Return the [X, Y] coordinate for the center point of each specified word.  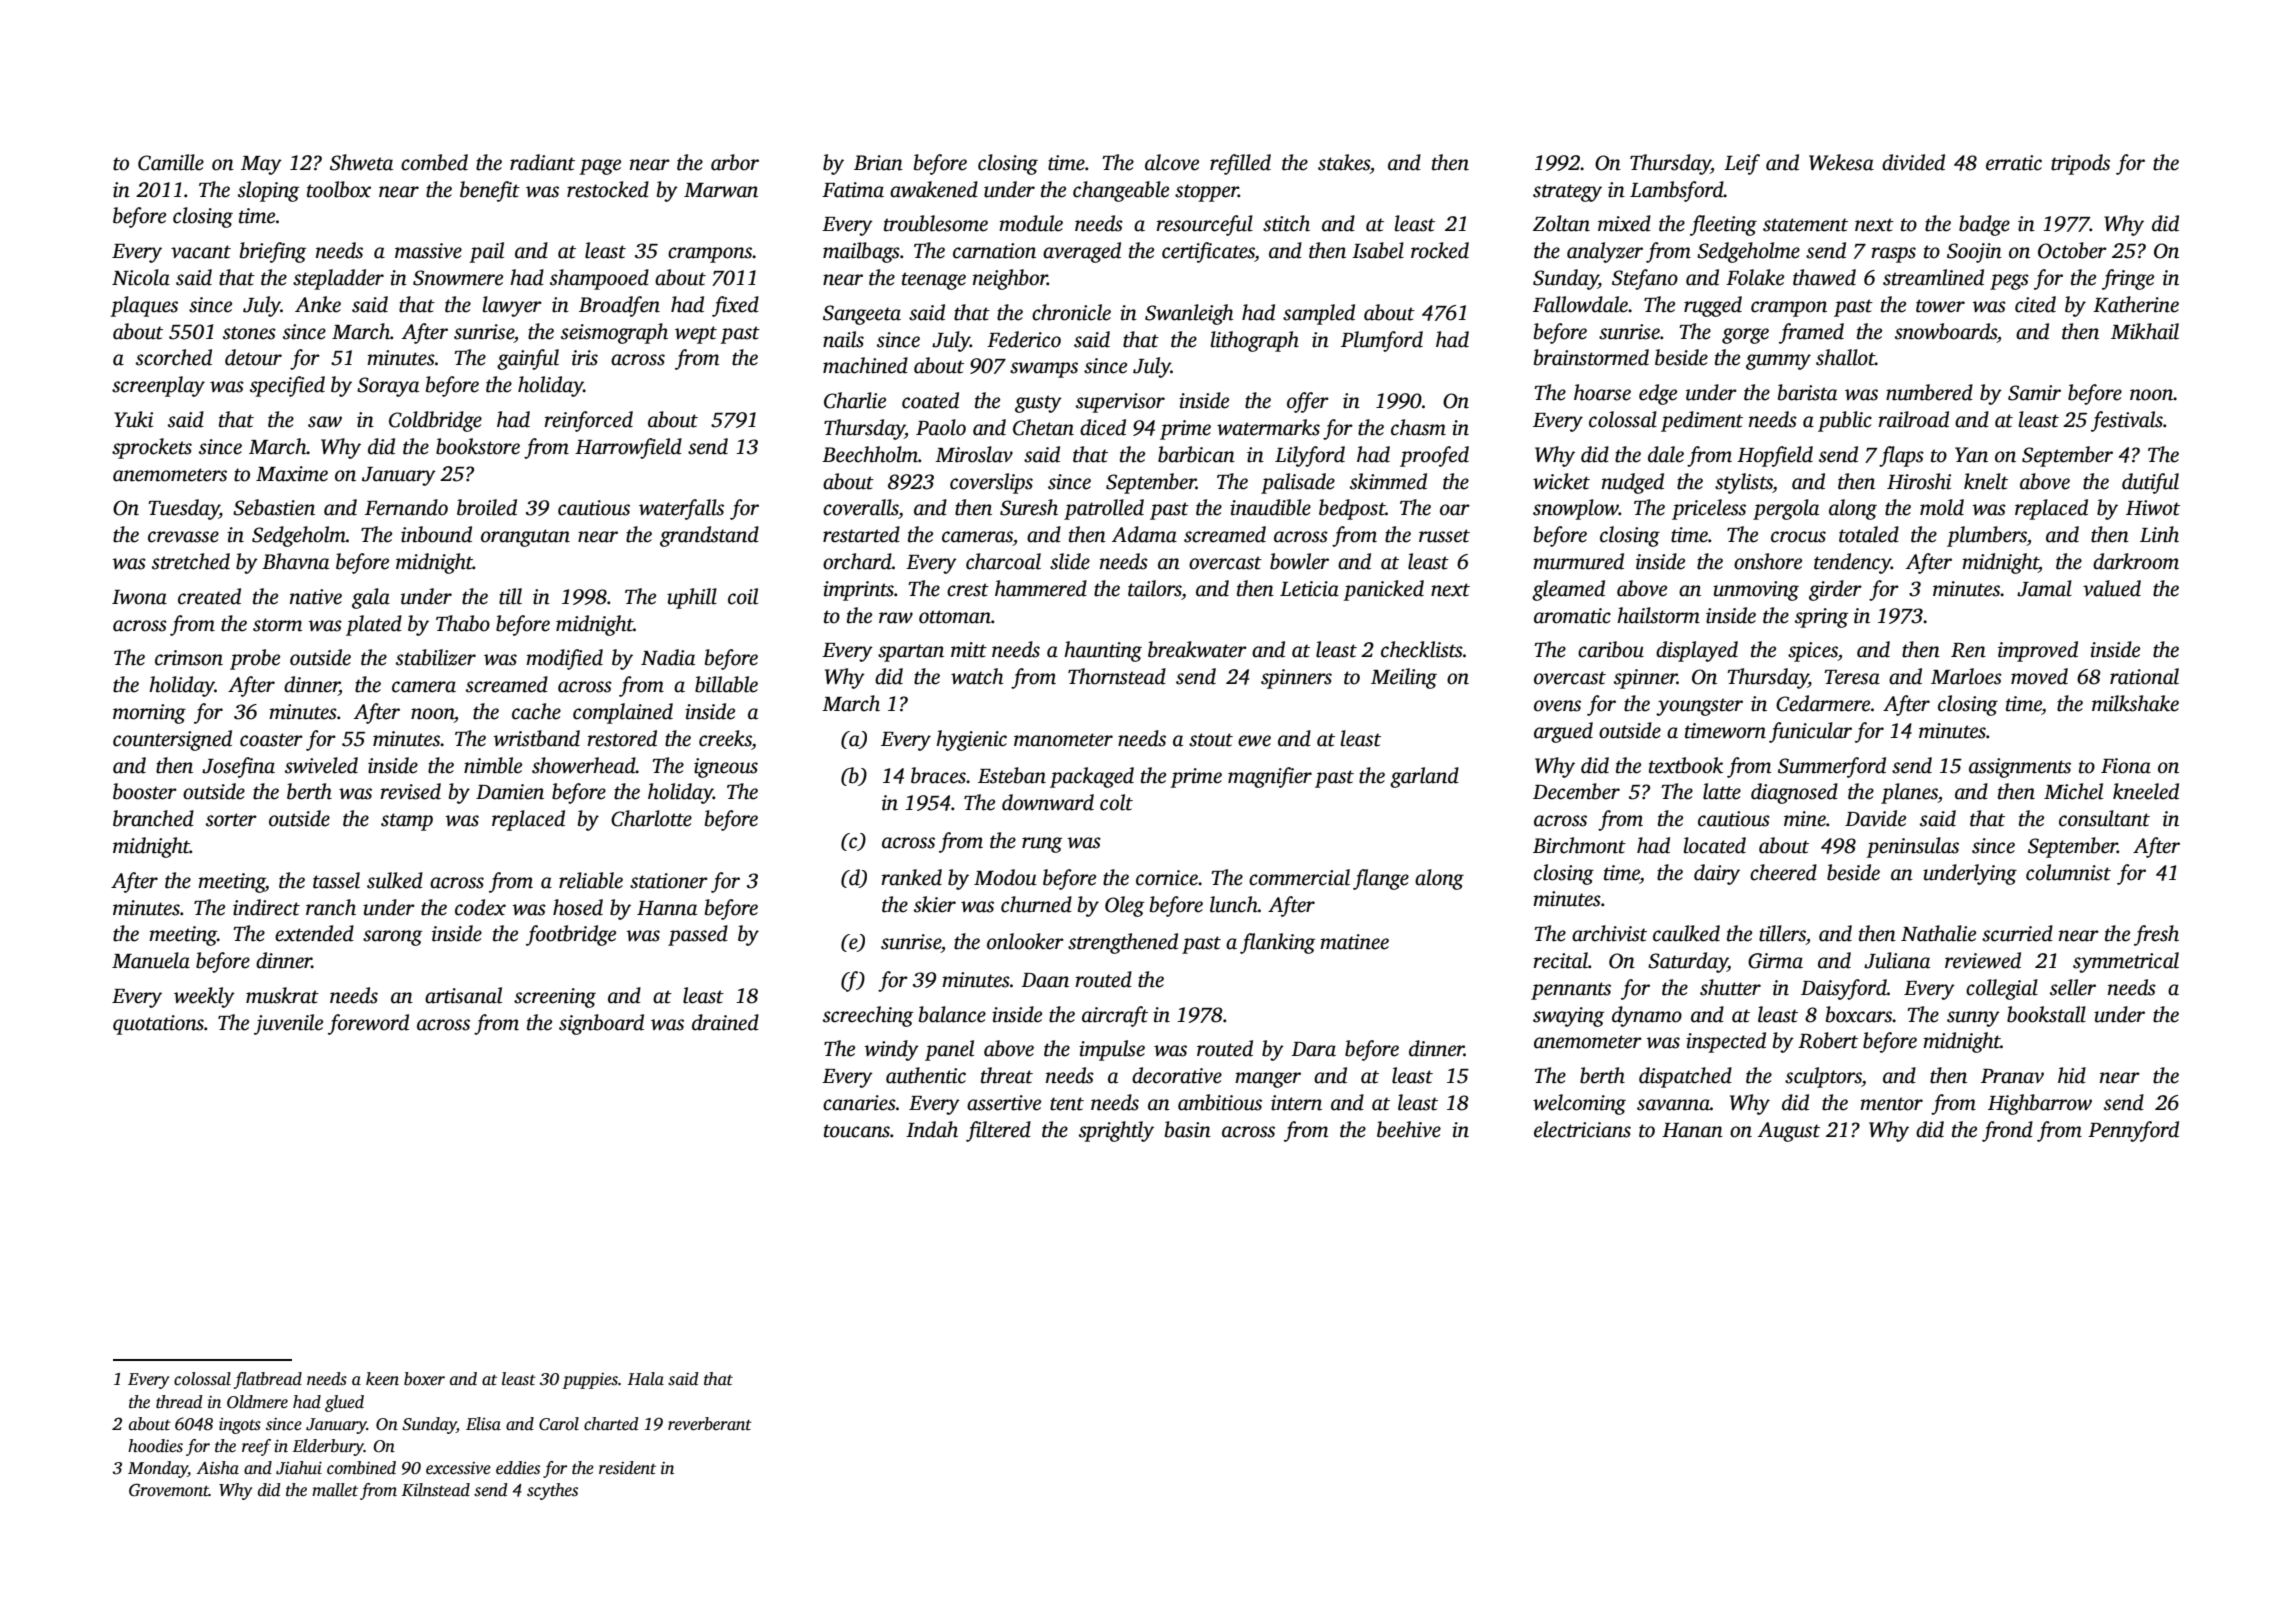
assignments [2020, 768]
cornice [1167, 878]
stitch [1286, 223]
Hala [645, 1379]
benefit [490, 191]
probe [255, 659]
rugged [1713, 306]
